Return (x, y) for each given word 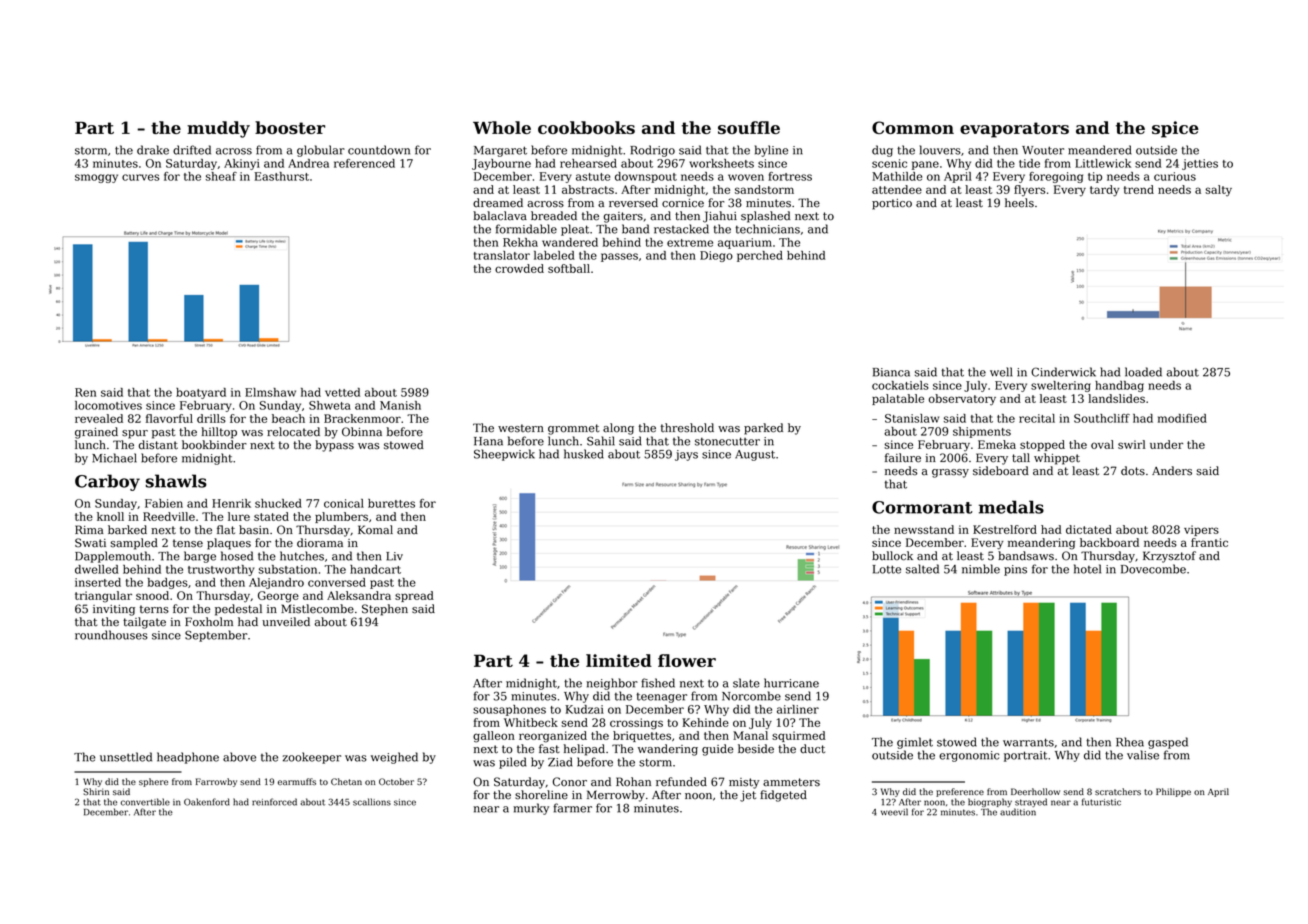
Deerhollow (1035, 791)
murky (531, 809)
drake (153, 150)
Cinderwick (1063, 372)
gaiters (623, 217)
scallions (372, 802)
